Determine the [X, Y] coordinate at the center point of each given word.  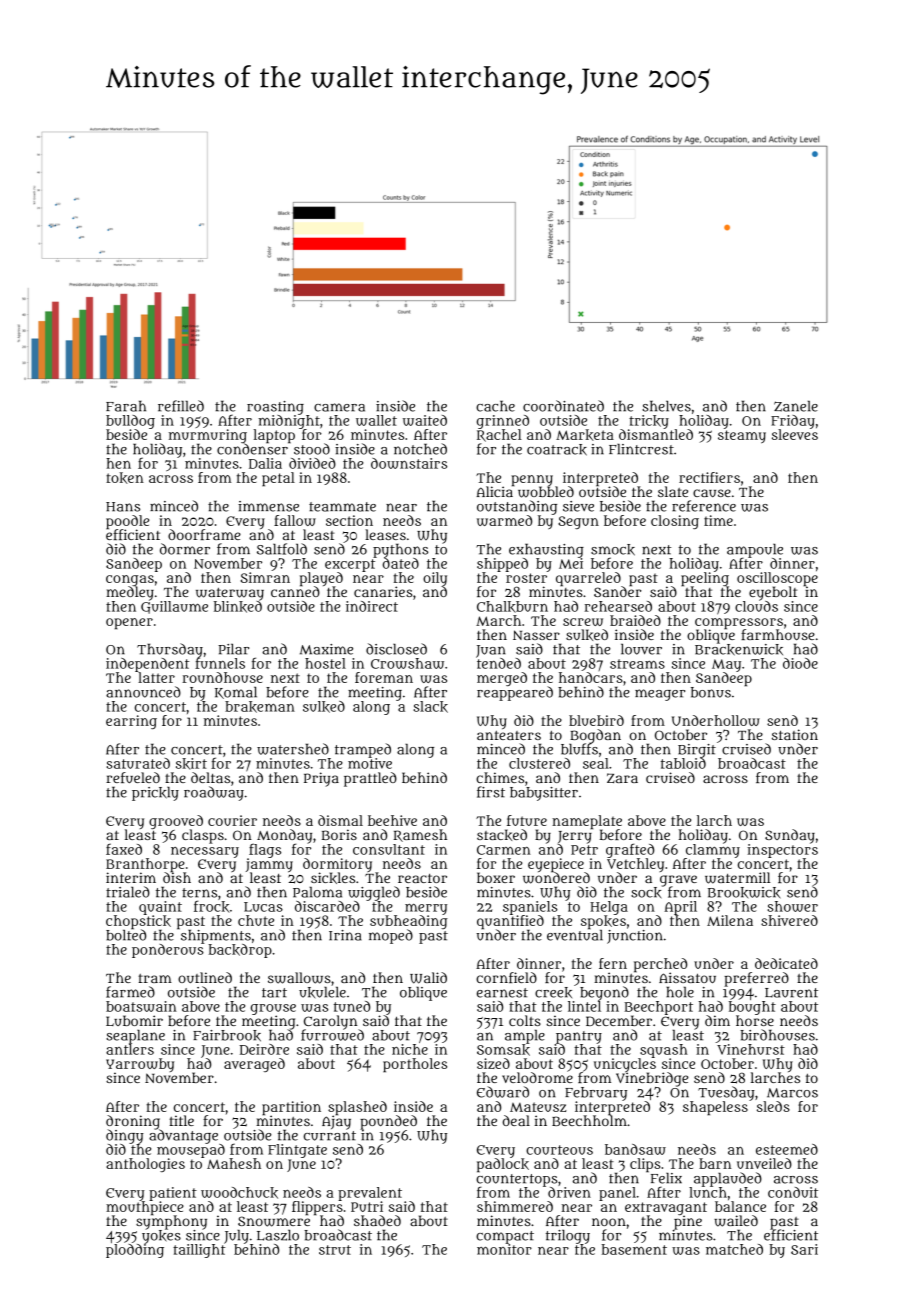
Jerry [575, 837]
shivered [789, 920]
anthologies [145, 1165]
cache [495, 406]
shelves [666, 406]
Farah [126, 406]
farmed [130, 992]
